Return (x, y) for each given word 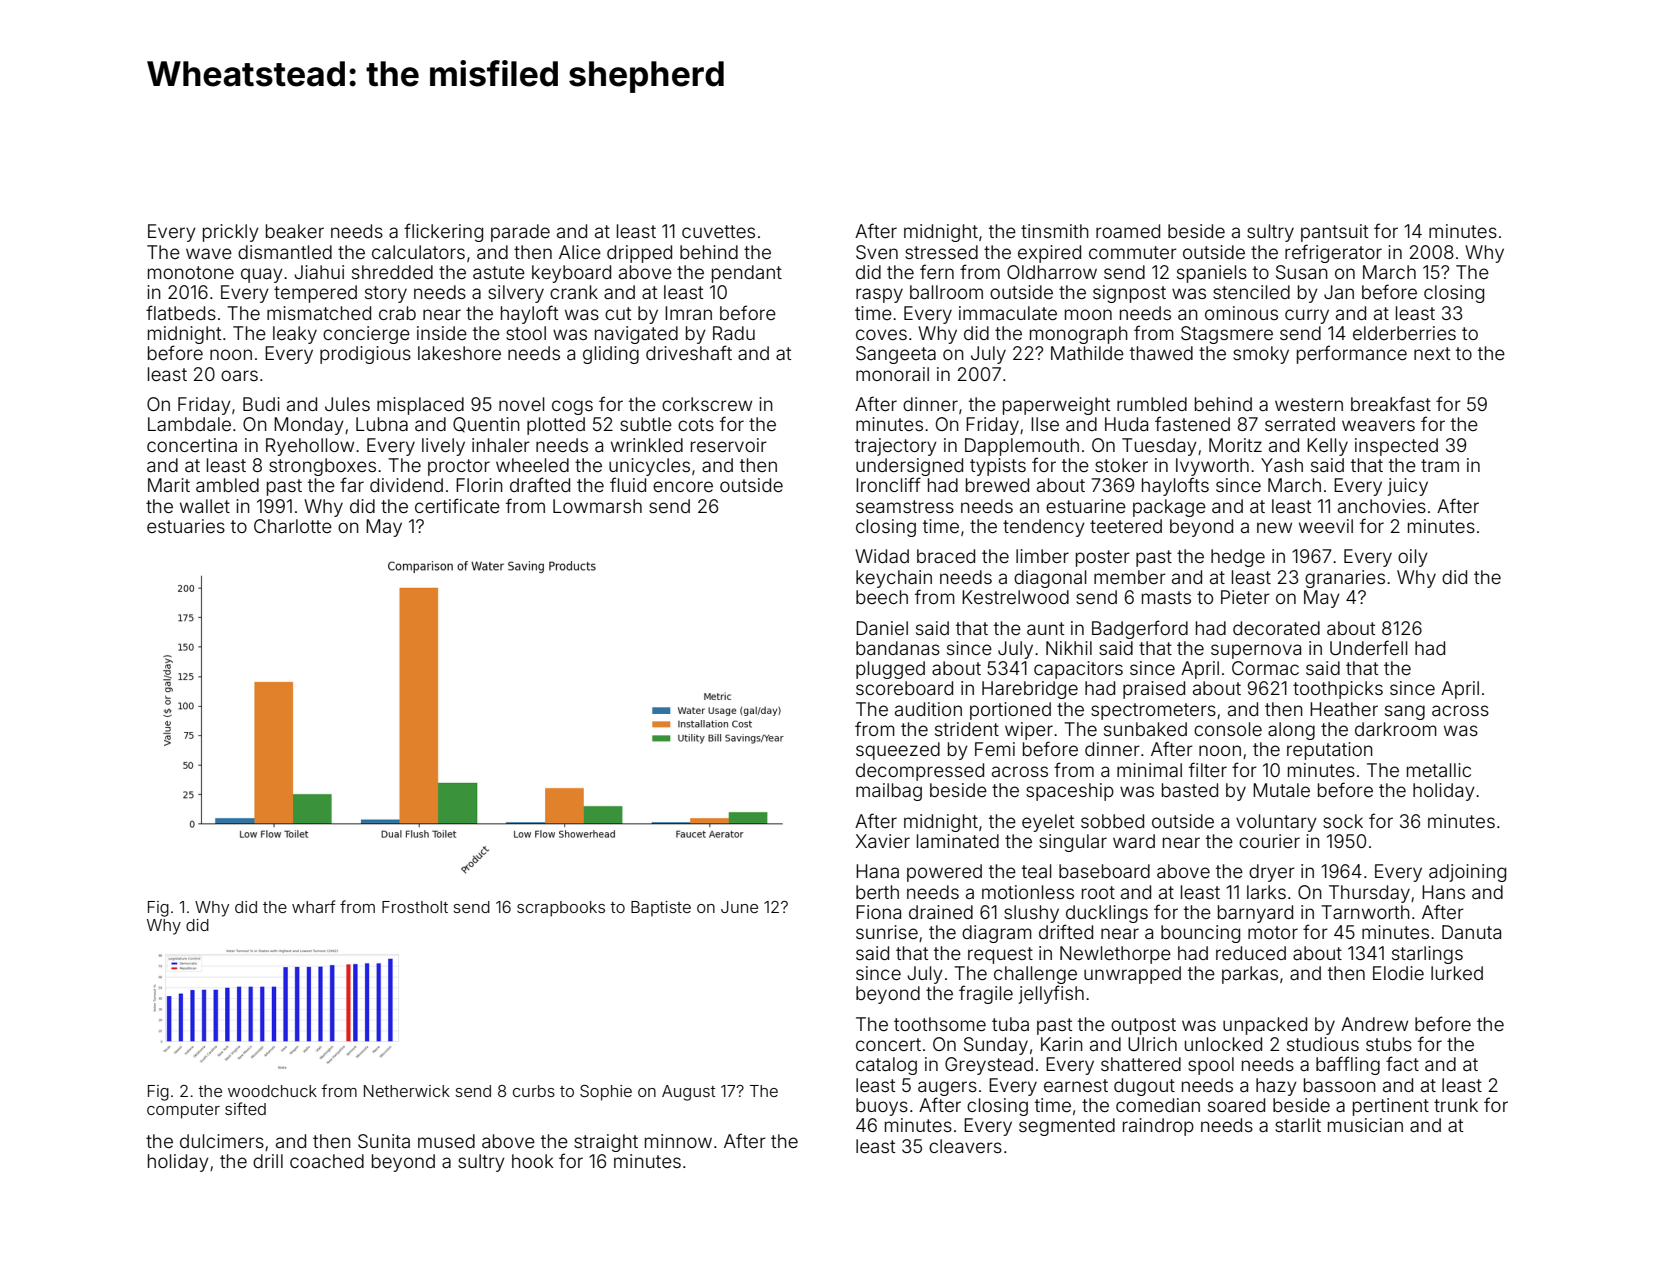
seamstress (905, 506)
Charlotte (293, 526)
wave (209, 253)
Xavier (883, 841)
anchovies (1382, 506)
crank (574, 292)
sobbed (1112, 821)
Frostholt (415, 907)
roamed (1128, 231)
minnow (678, 1141)
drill (268, 1161)
